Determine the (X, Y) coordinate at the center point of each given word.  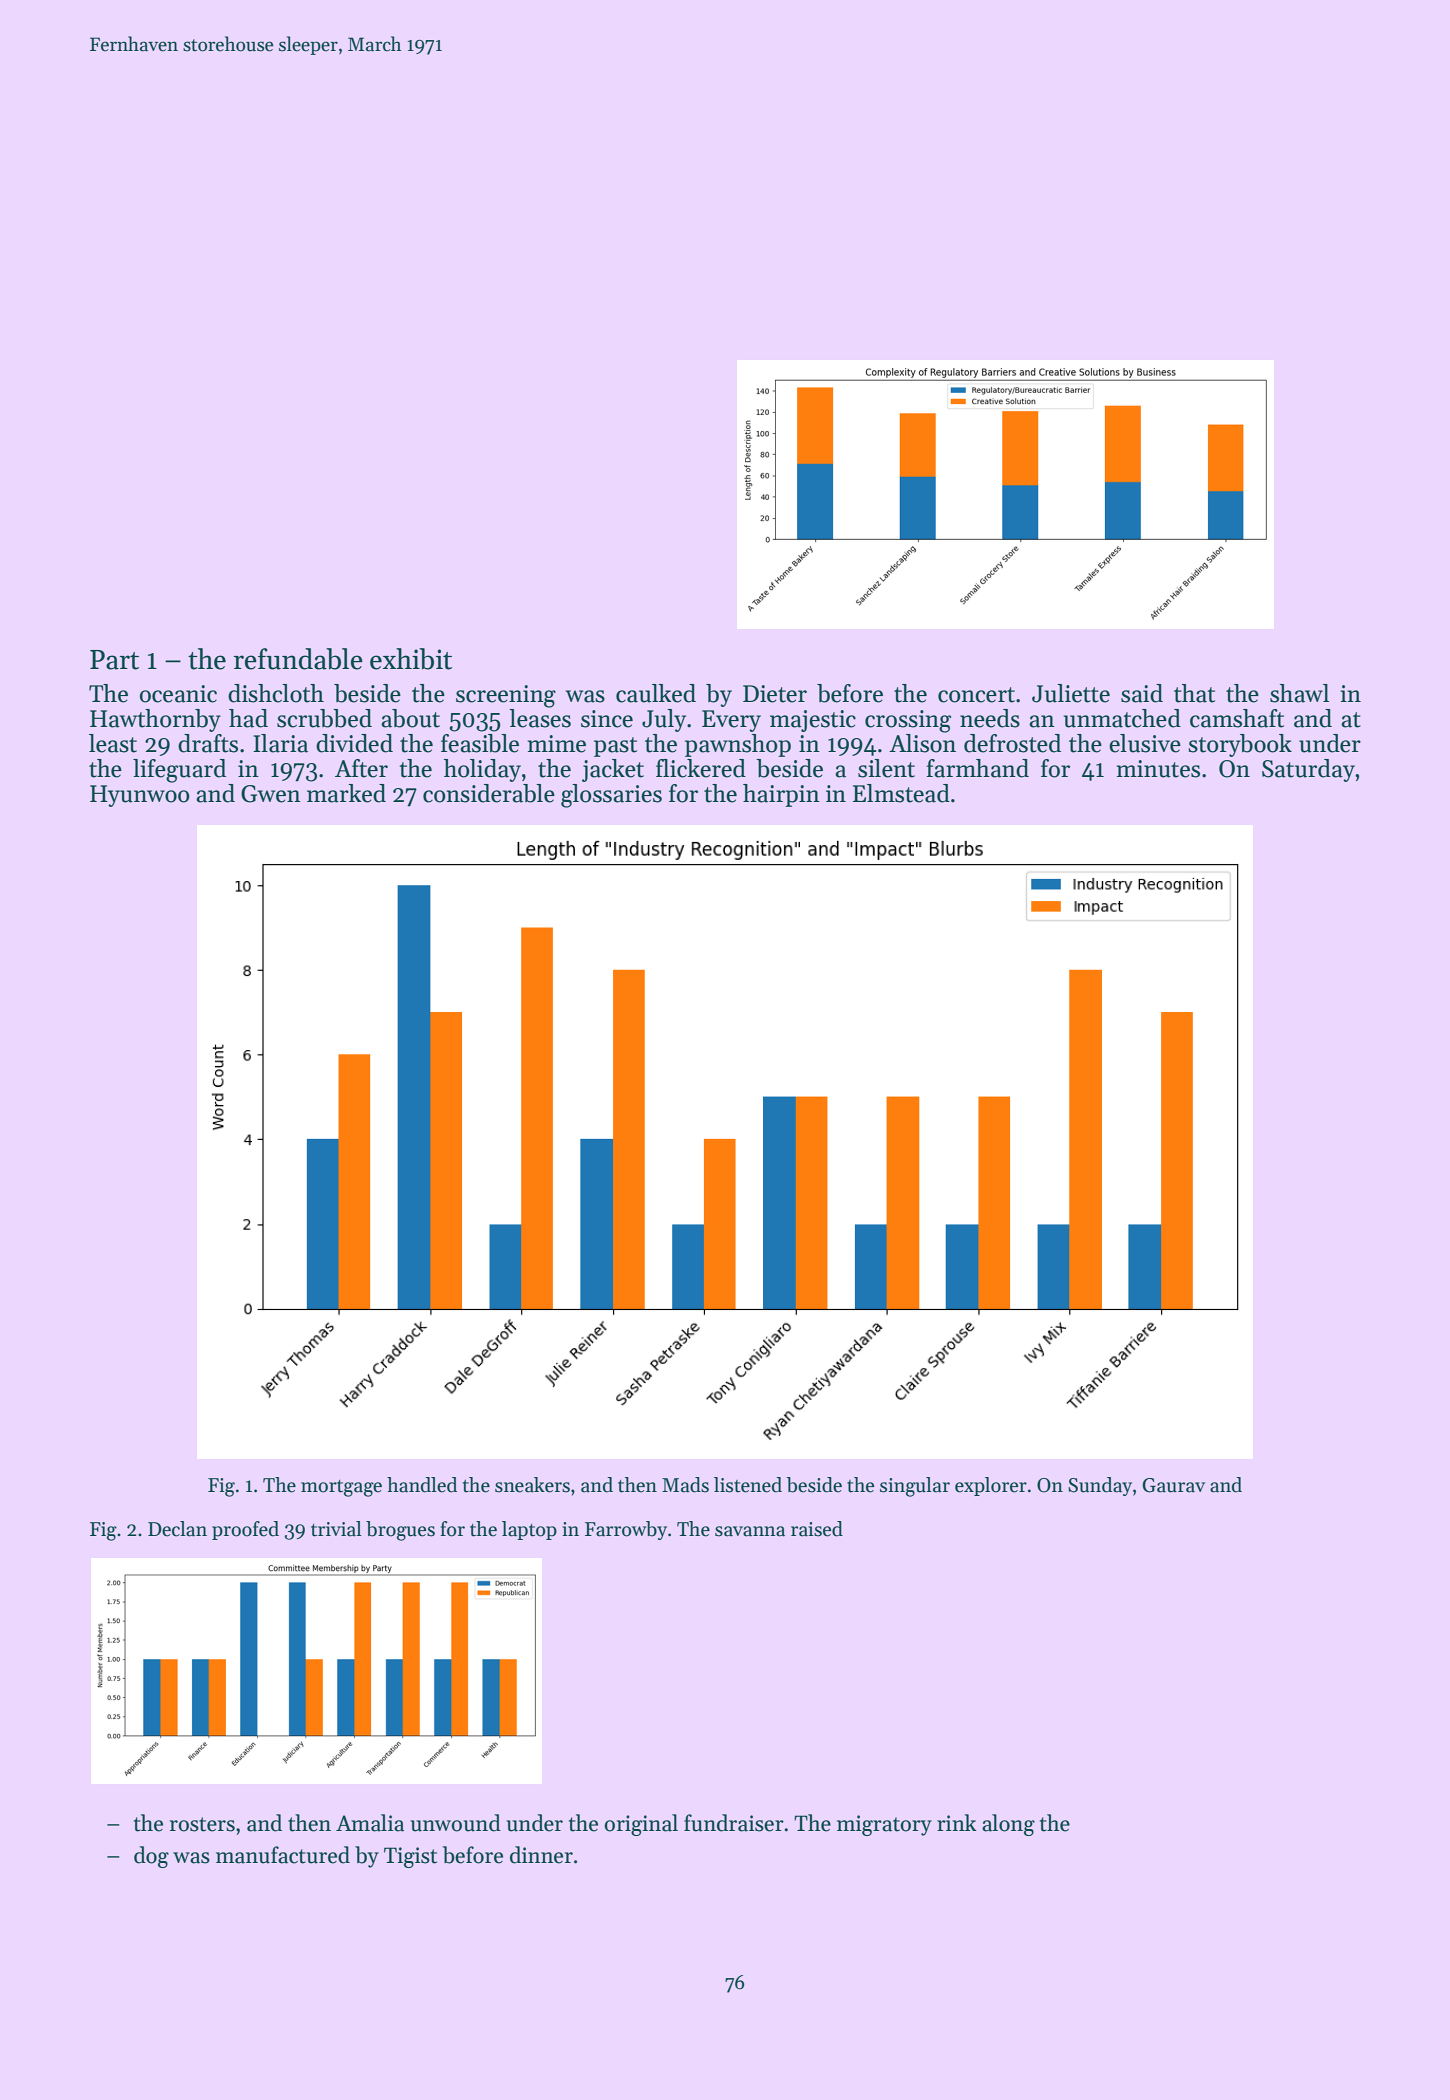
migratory (884, 1825)
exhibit (411, 659)
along (1008, 1825)
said (1142, 693)
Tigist (410, 1857)
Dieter (775, 694)
